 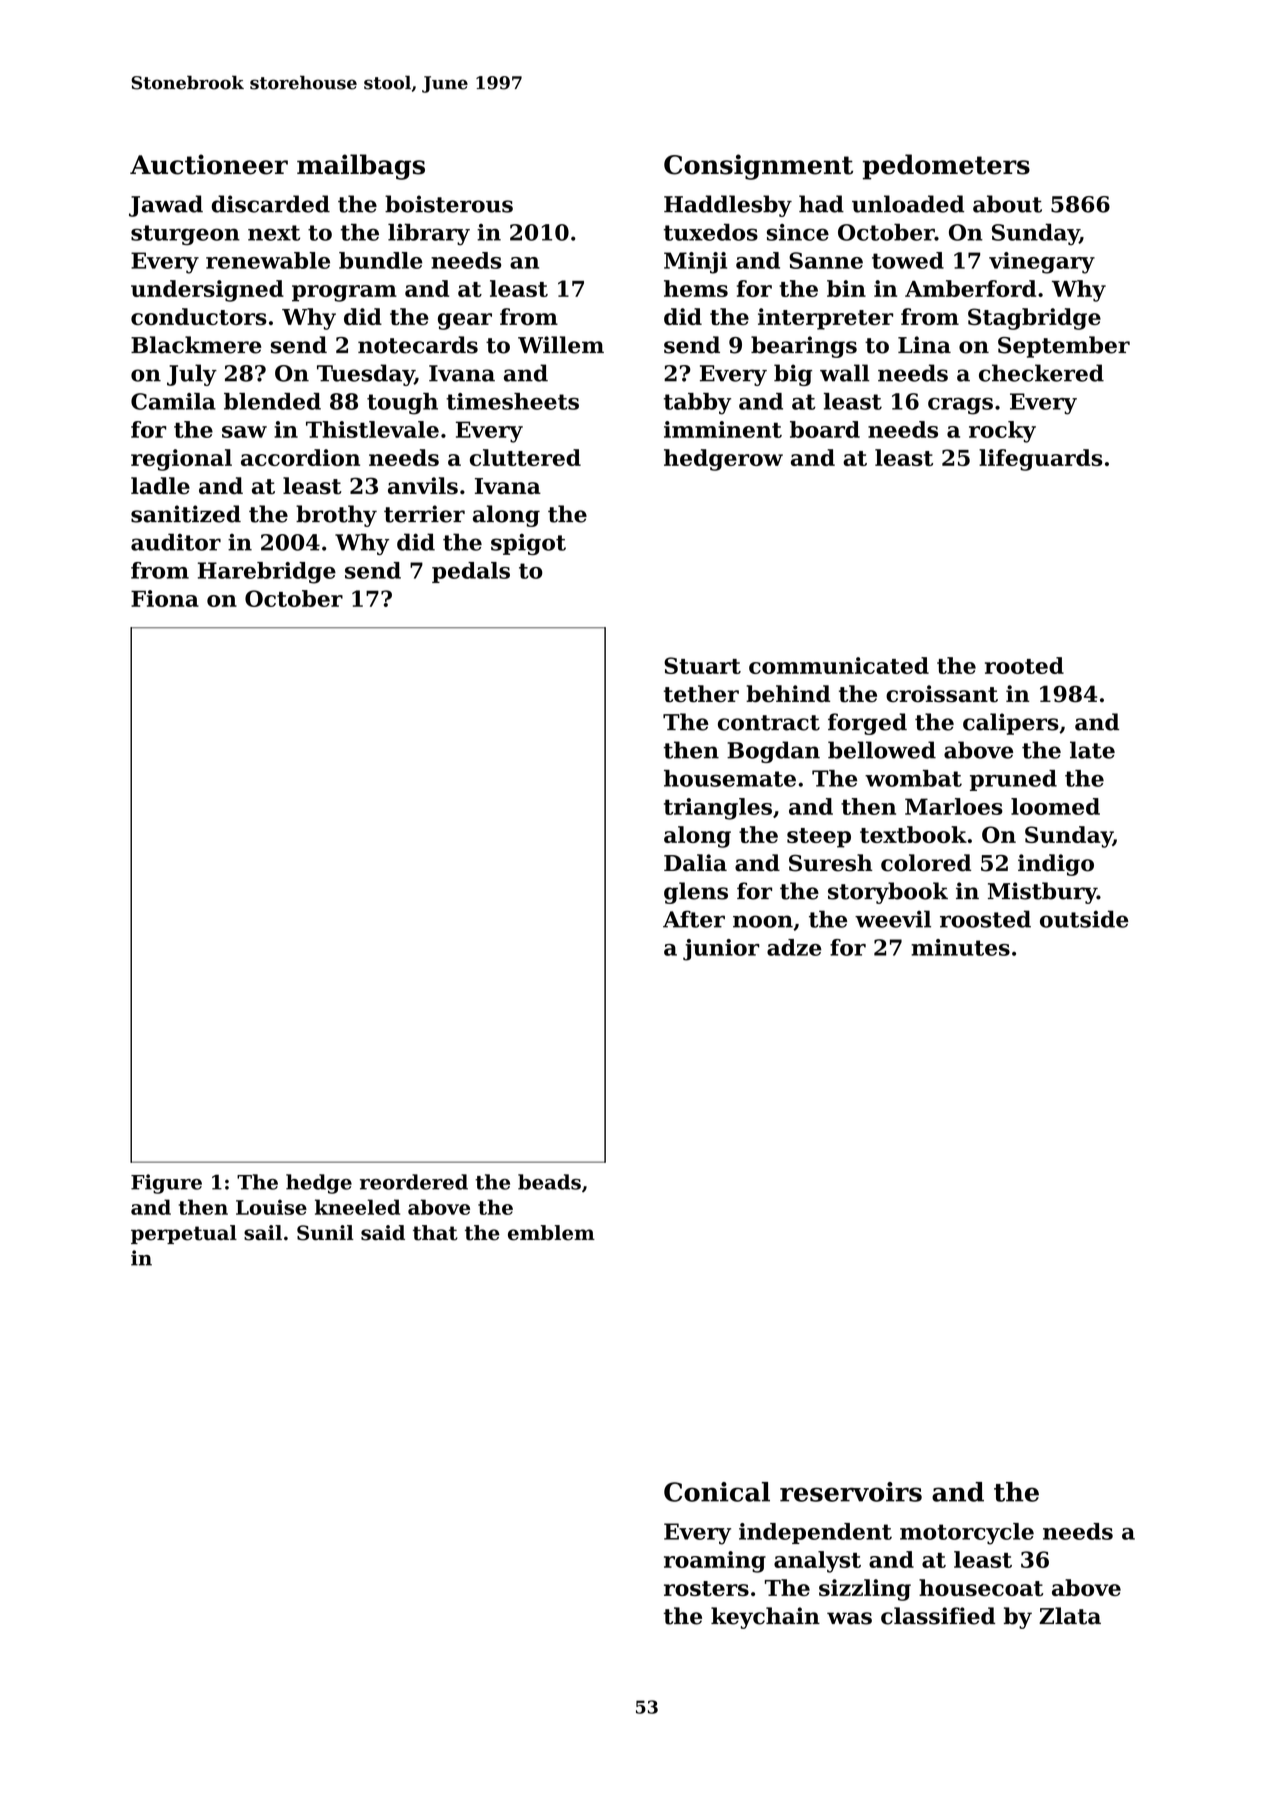 I want to click on junior, so click(x=721, y=950).
